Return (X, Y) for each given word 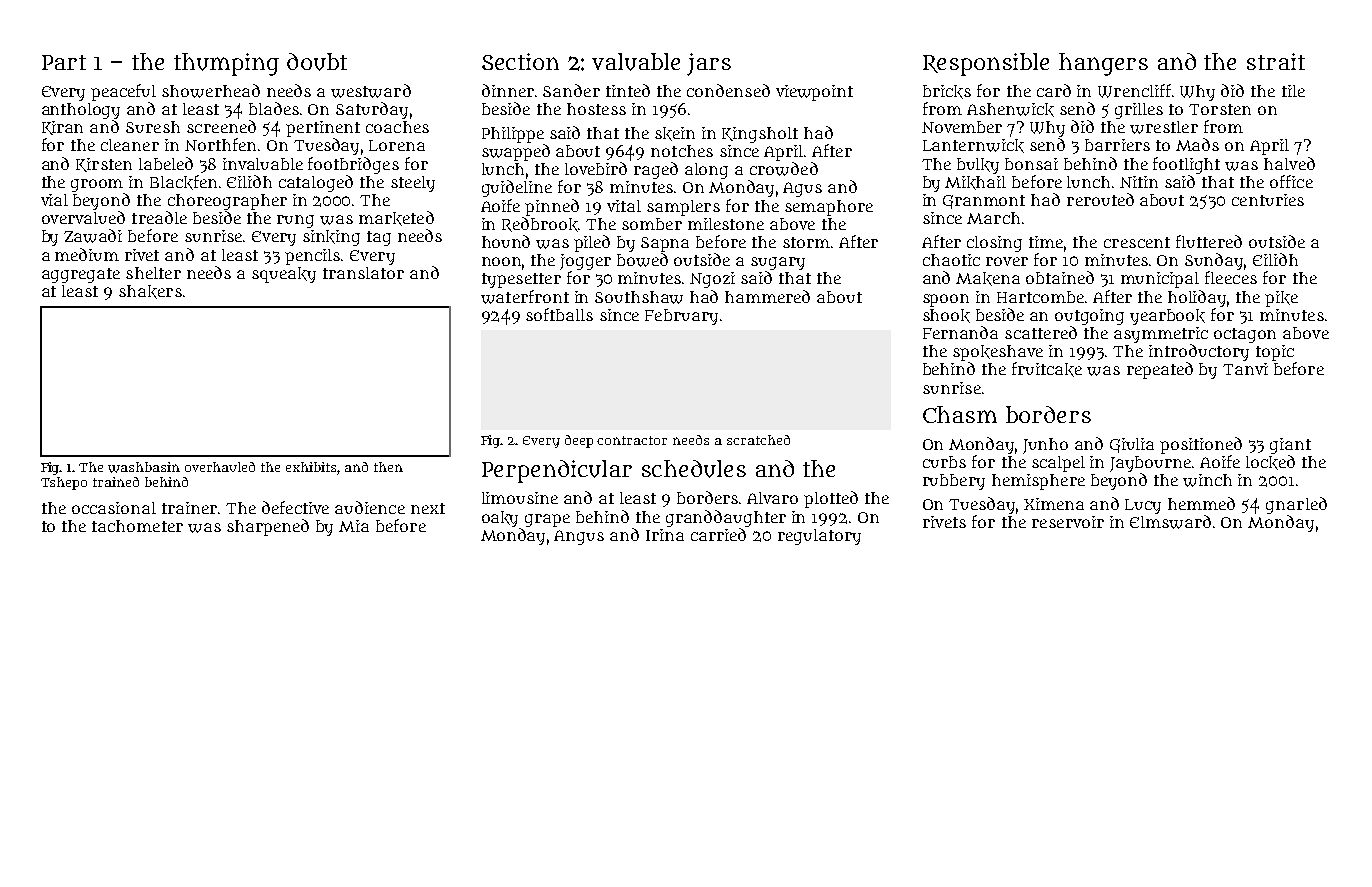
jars (709, 64)
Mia (354, 526)
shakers (150, 292)
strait (1276, 61)
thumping (226, 64)
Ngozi (712, 280)
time (1046, 242)
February (681, 317)
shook (946, 316)
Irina (665, 535)
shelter (153, 273)
